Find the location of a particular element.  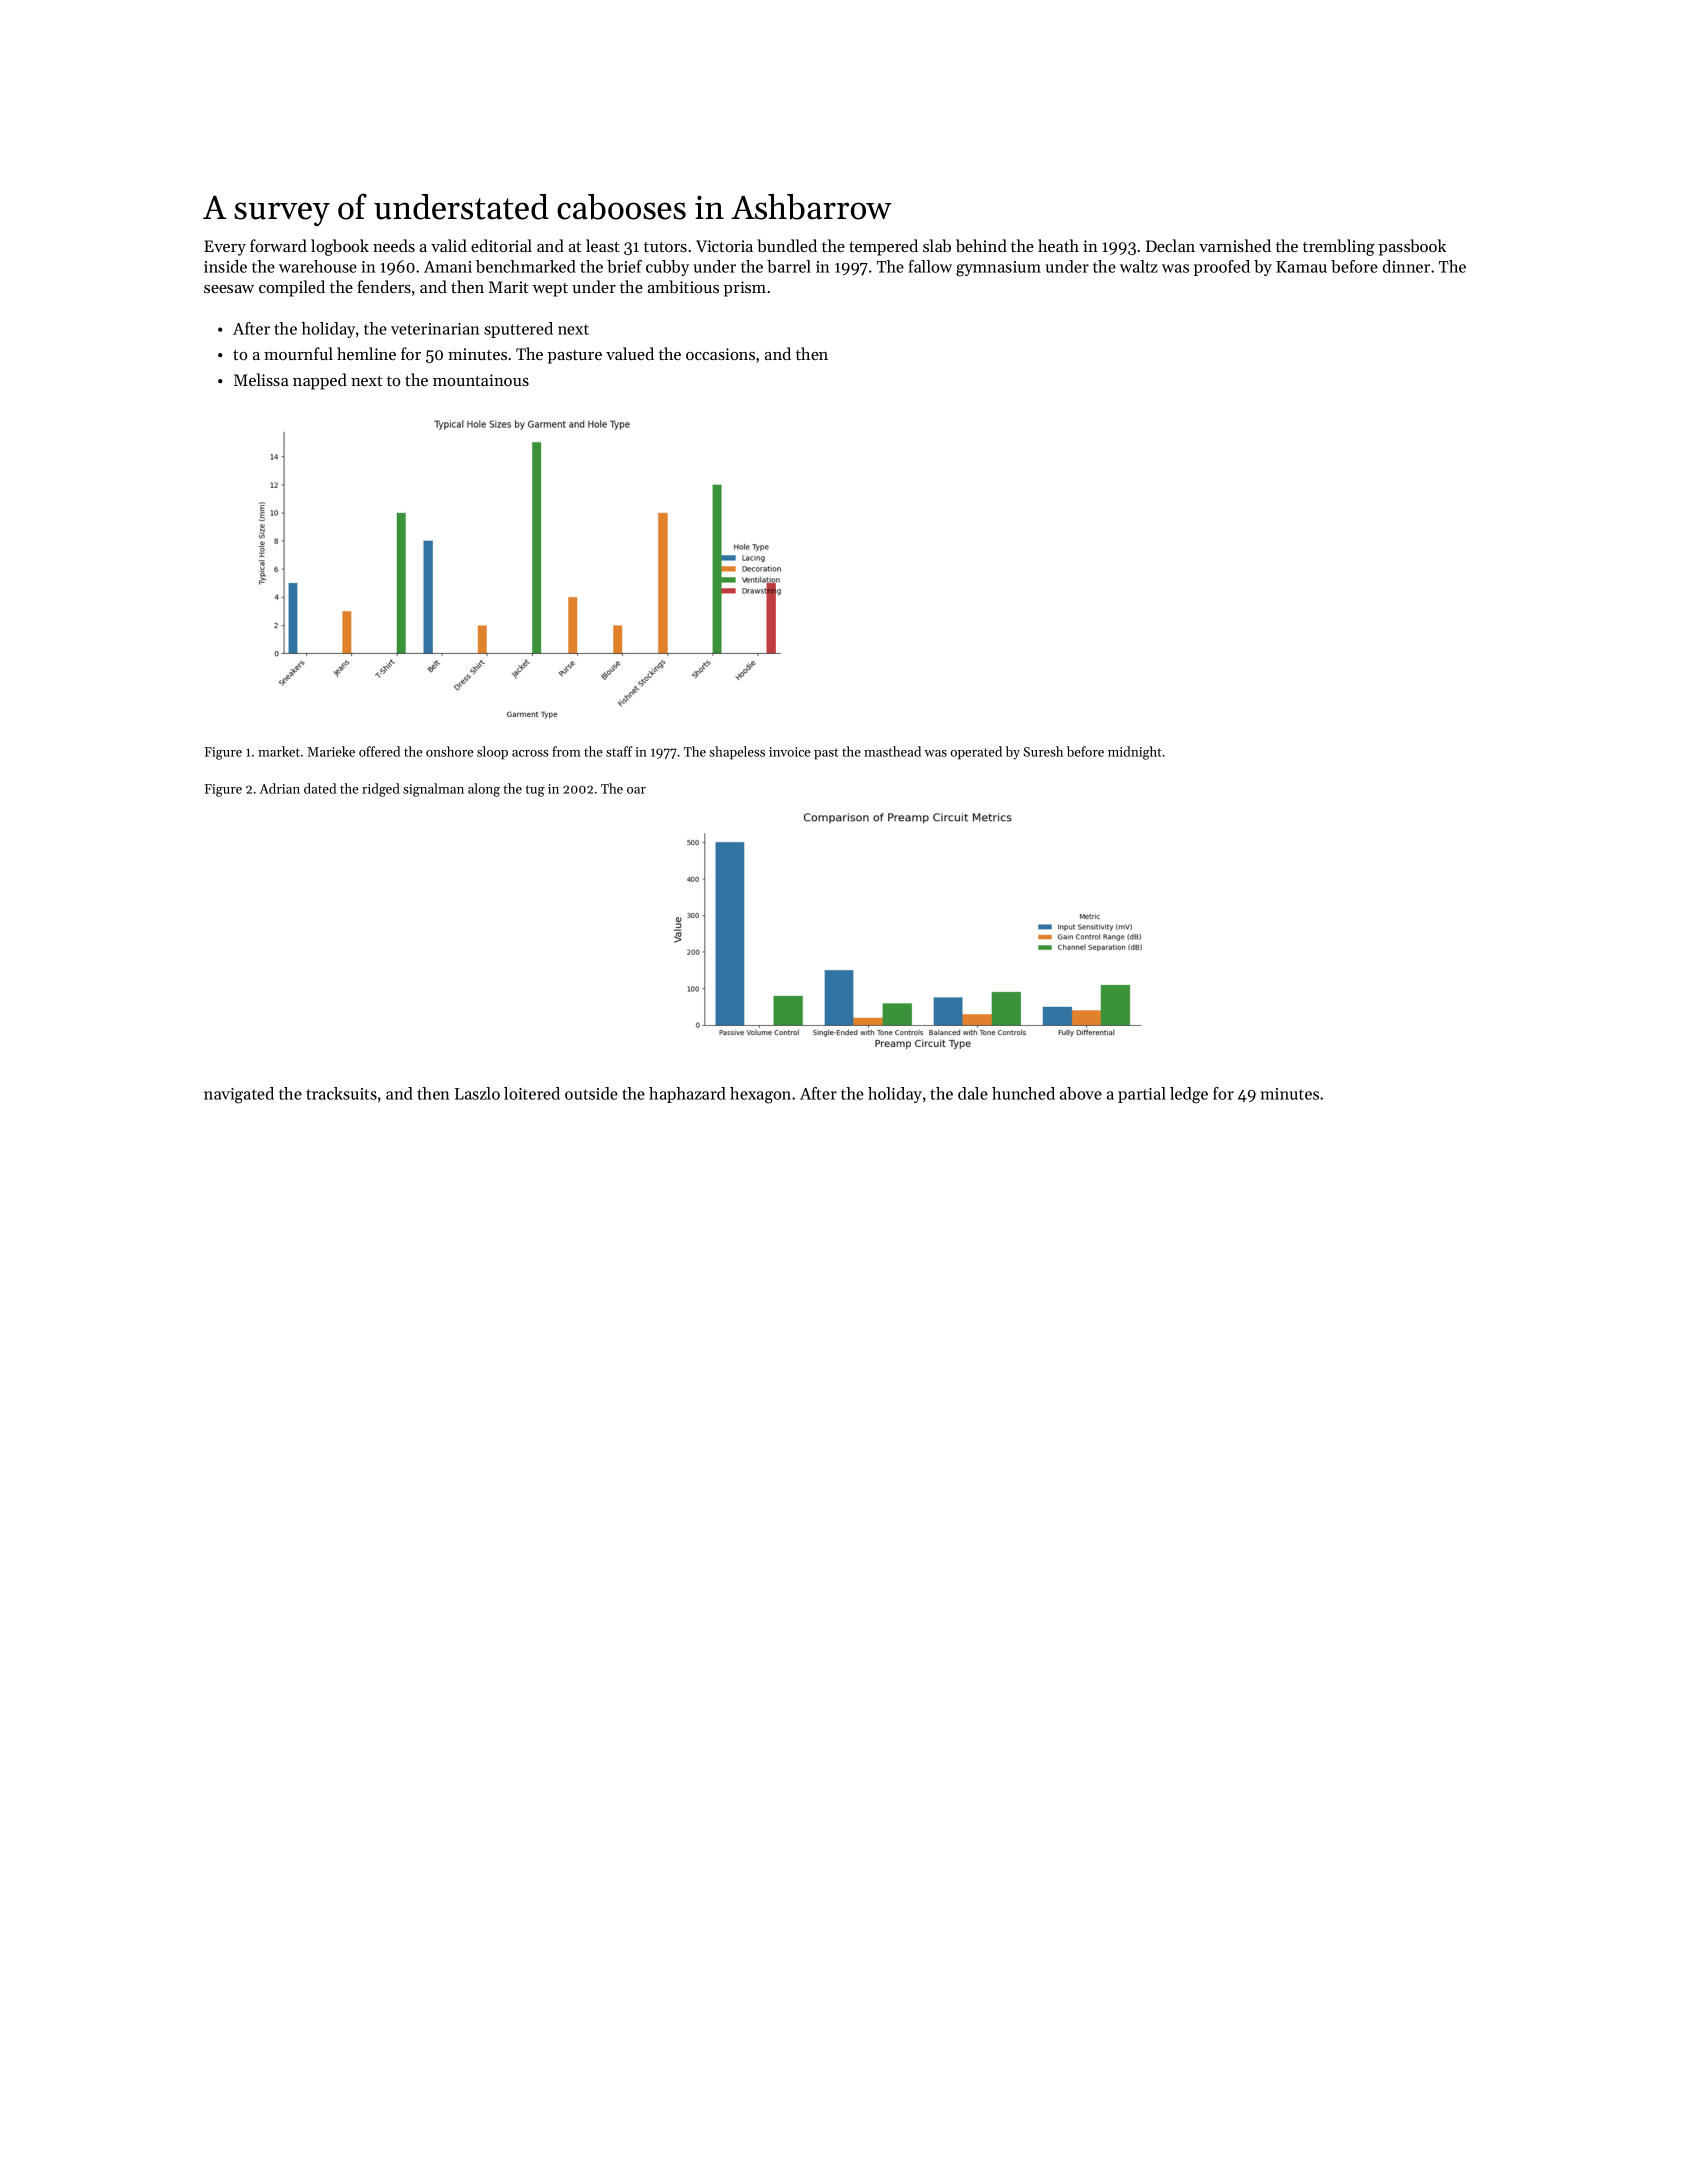

navigated is located at coordinates (239, 1095).
